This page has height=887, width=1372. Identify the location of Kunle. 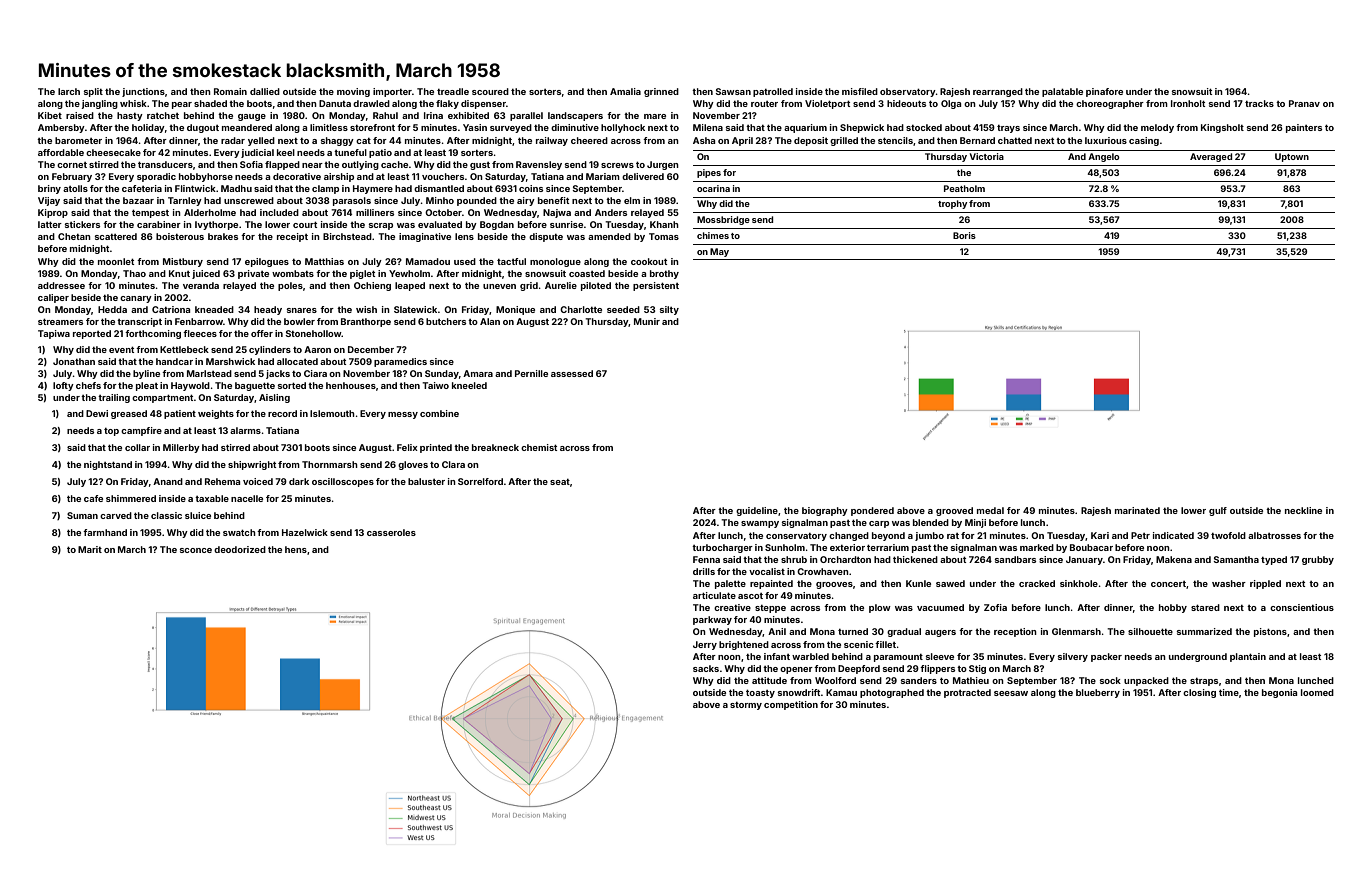
(918, 583).
